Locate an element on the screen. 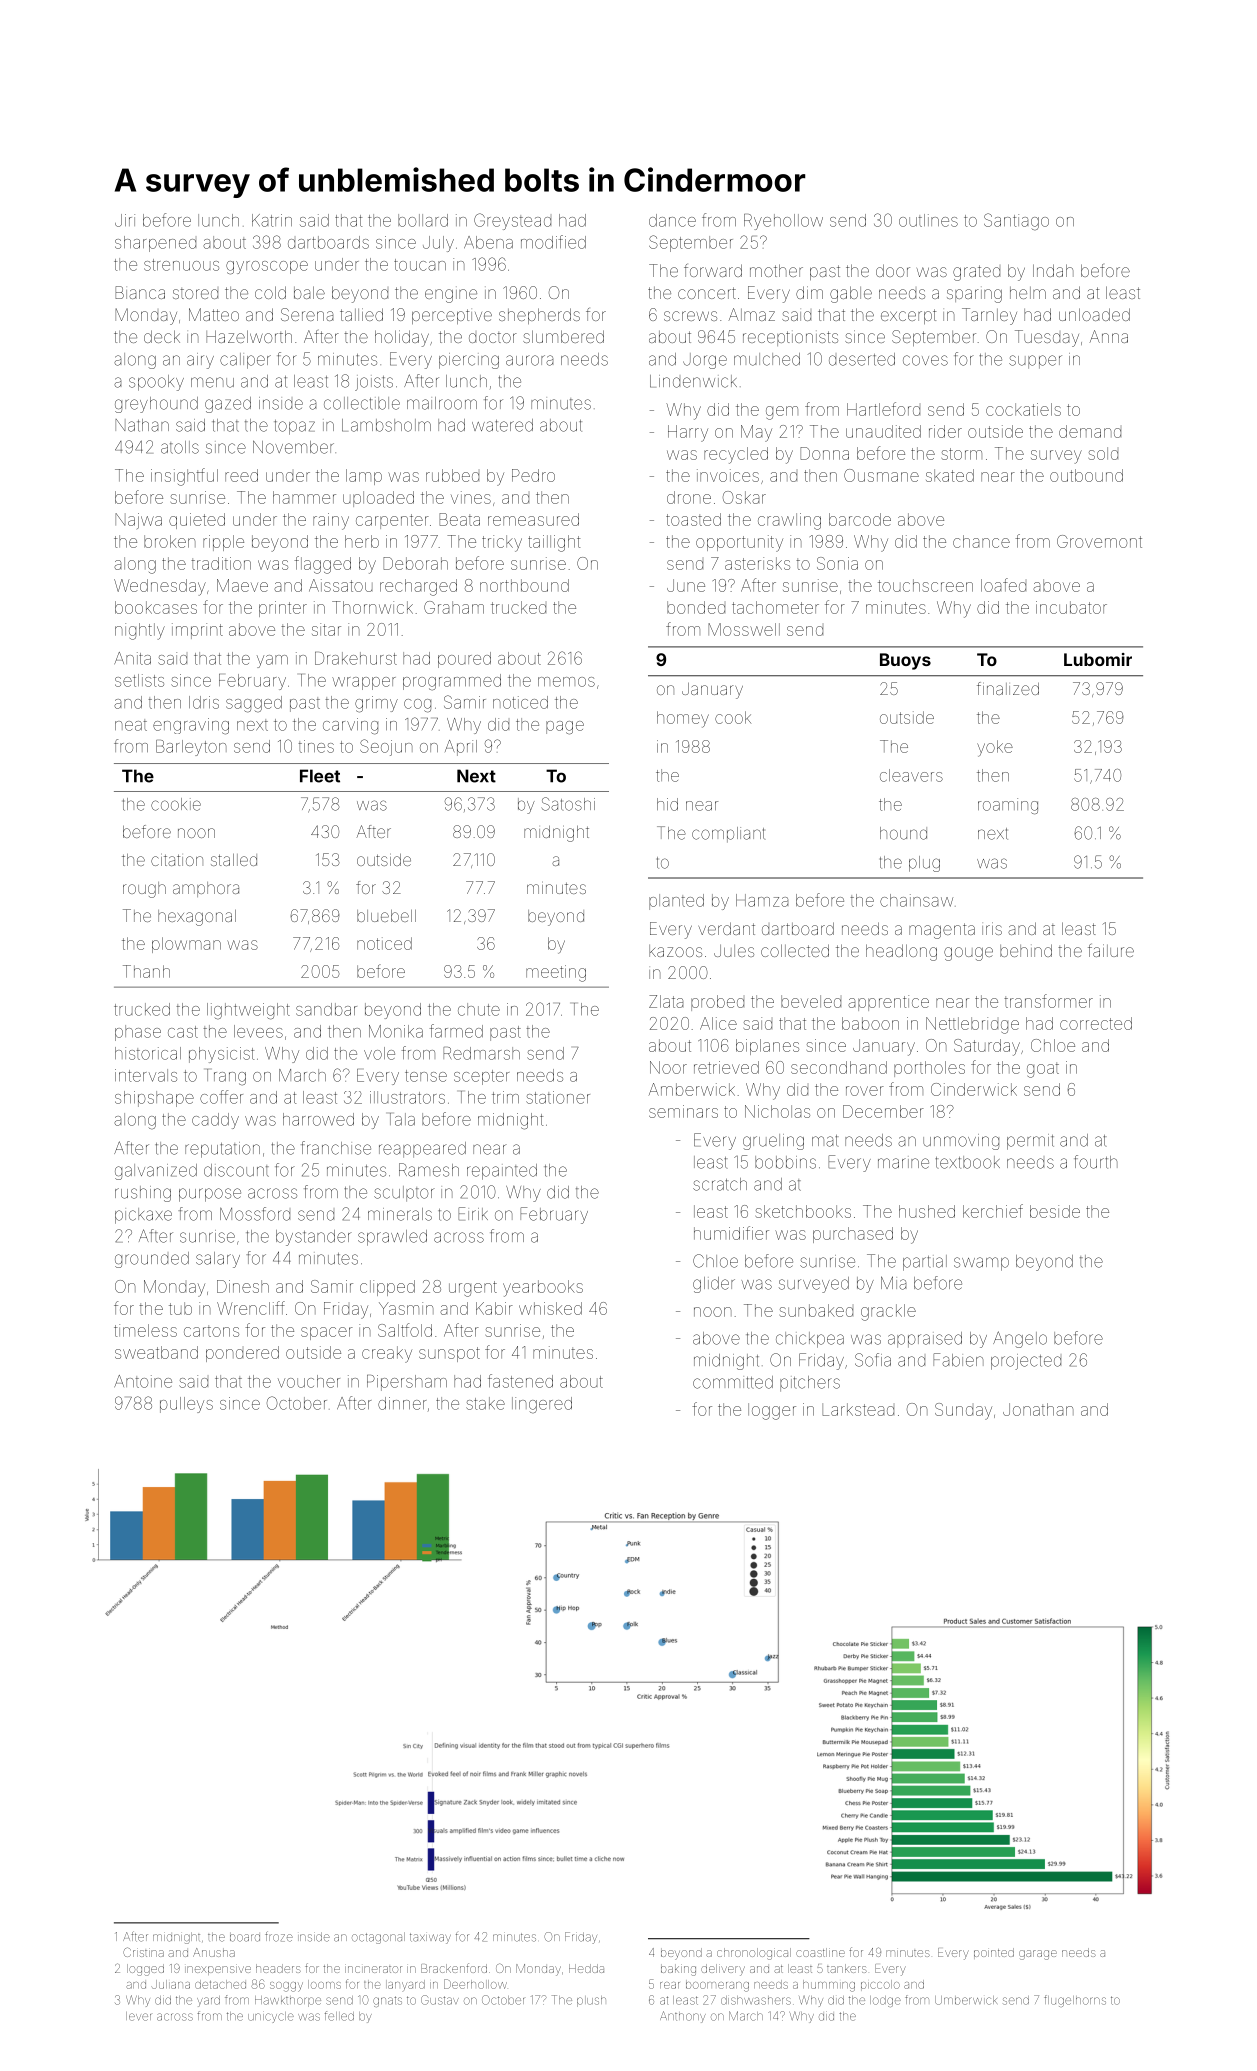 Image resolution: width=1257 pixels, height=2071 pixels. lever is located at coordinates (138, 2016).
